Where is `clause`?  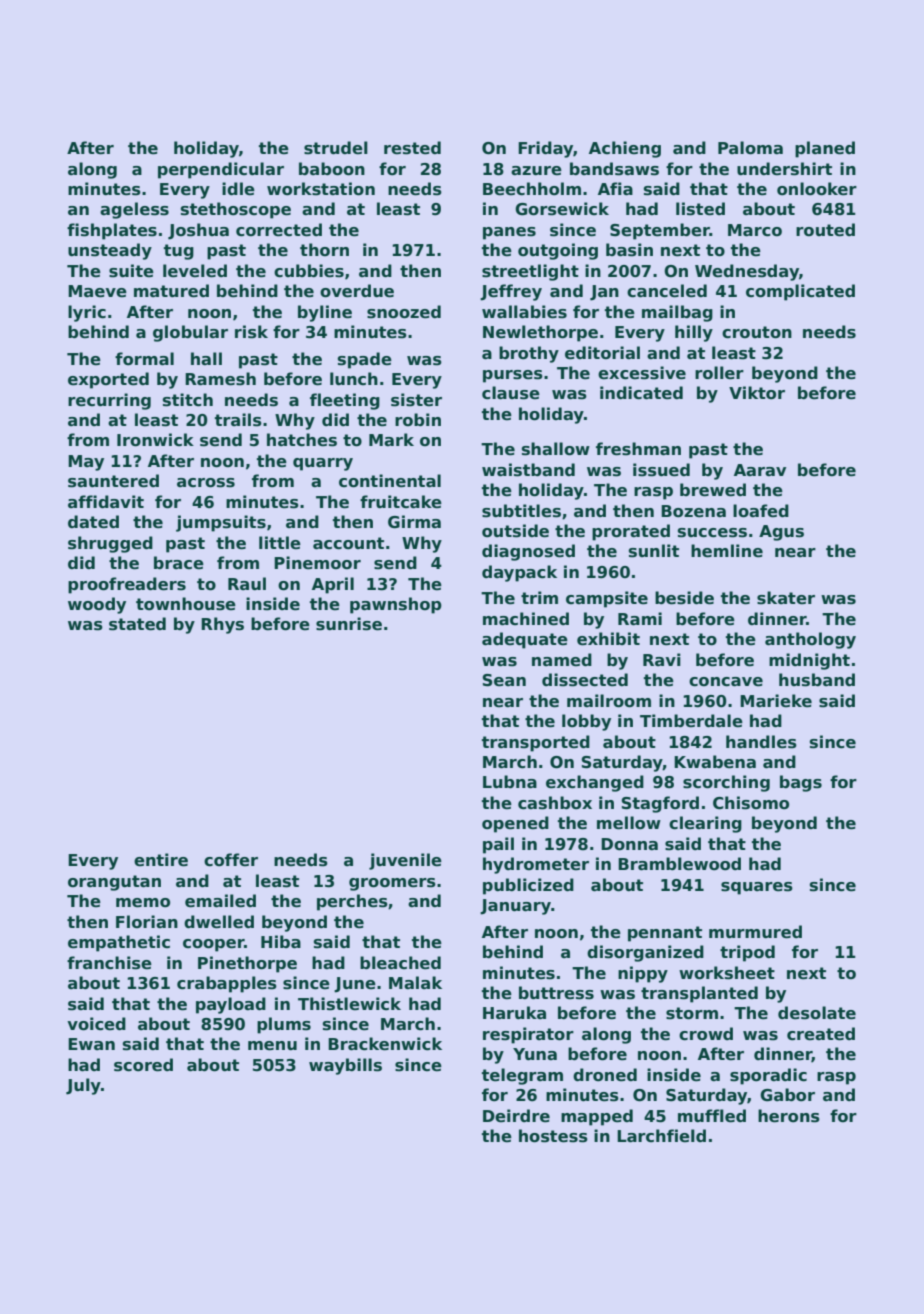
clause is located at coordinates (511, 393).
